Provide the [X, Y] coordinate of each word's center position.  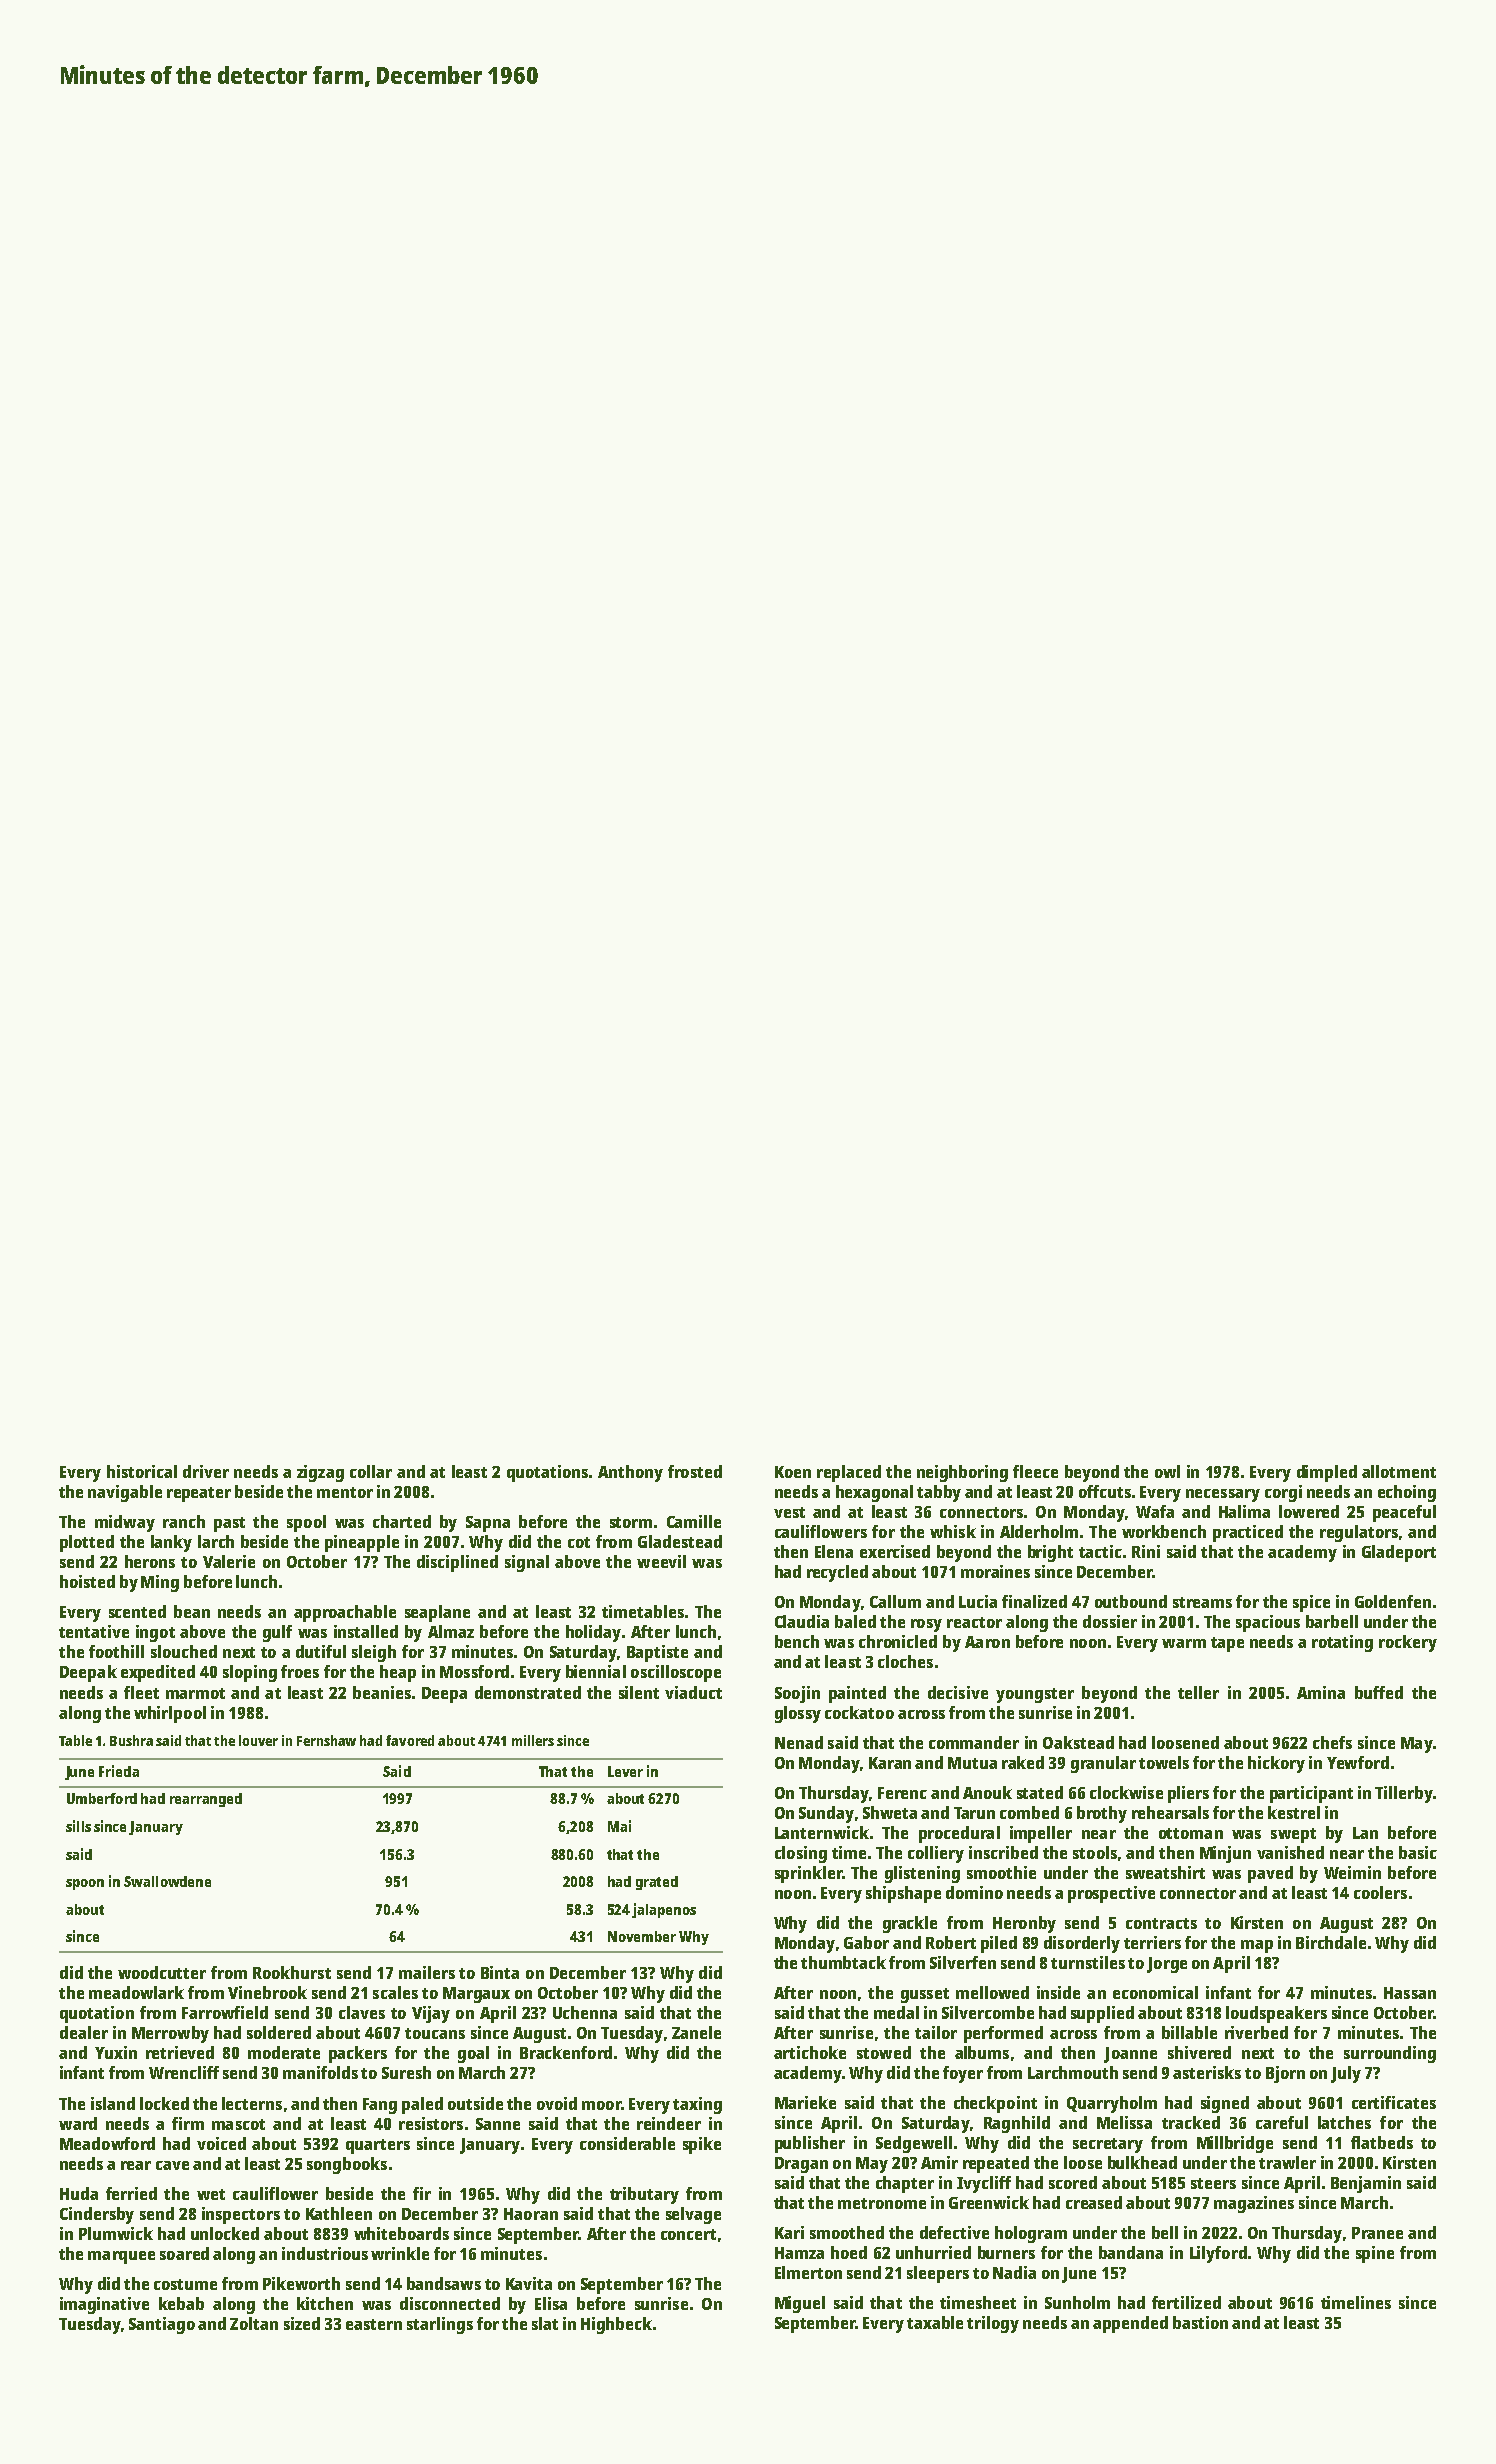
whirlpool [170, 1714]
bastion [1200, 2322]
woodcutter [162, 1972]
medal [896, 2012]
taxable [935, 2322]
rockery [1408, 1643]
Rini [1146, 1551]
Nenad [799, 1742]
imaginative [104, 2305]
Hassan [1410, 1993]
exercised [895, 1551]
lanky [171, 1543]
